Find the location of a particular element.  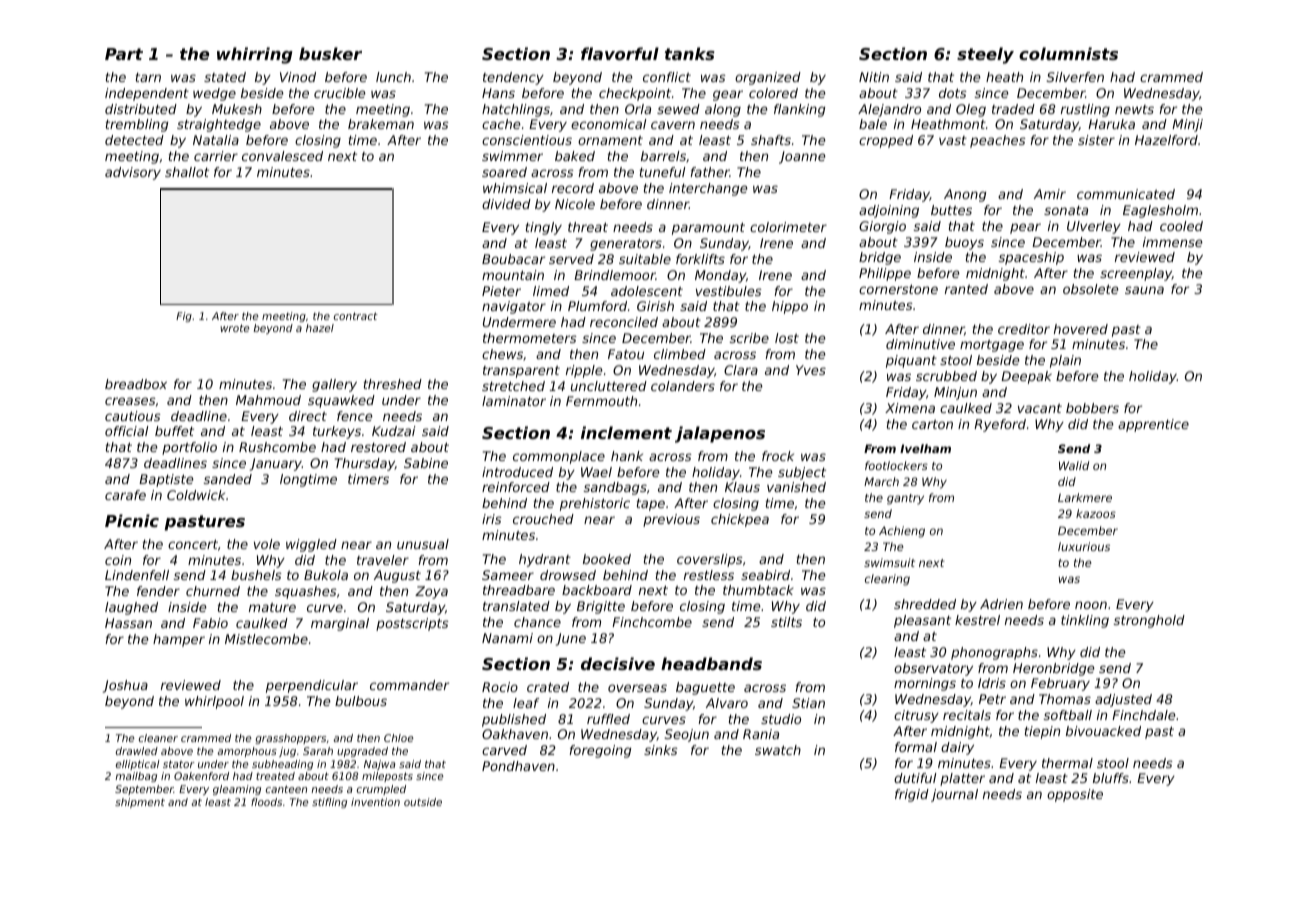

Fig is located at coordinates (184, 317).
